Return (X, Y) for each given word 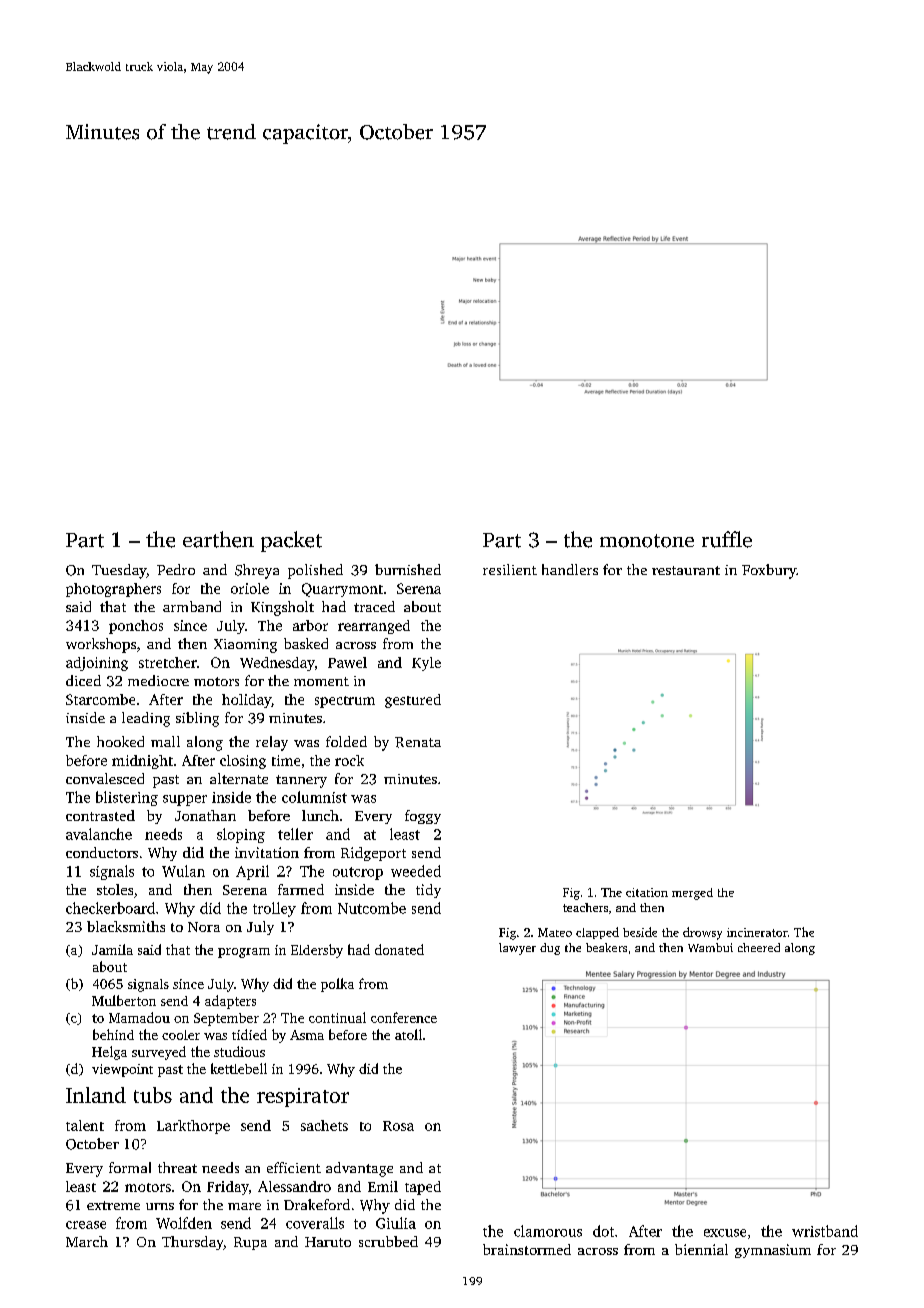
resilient (510, 569)
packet (291, 541)
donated (399, 949)
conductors (102, 852)
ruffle (727, 539)
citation (647, 892)
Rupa (250, 1243)
